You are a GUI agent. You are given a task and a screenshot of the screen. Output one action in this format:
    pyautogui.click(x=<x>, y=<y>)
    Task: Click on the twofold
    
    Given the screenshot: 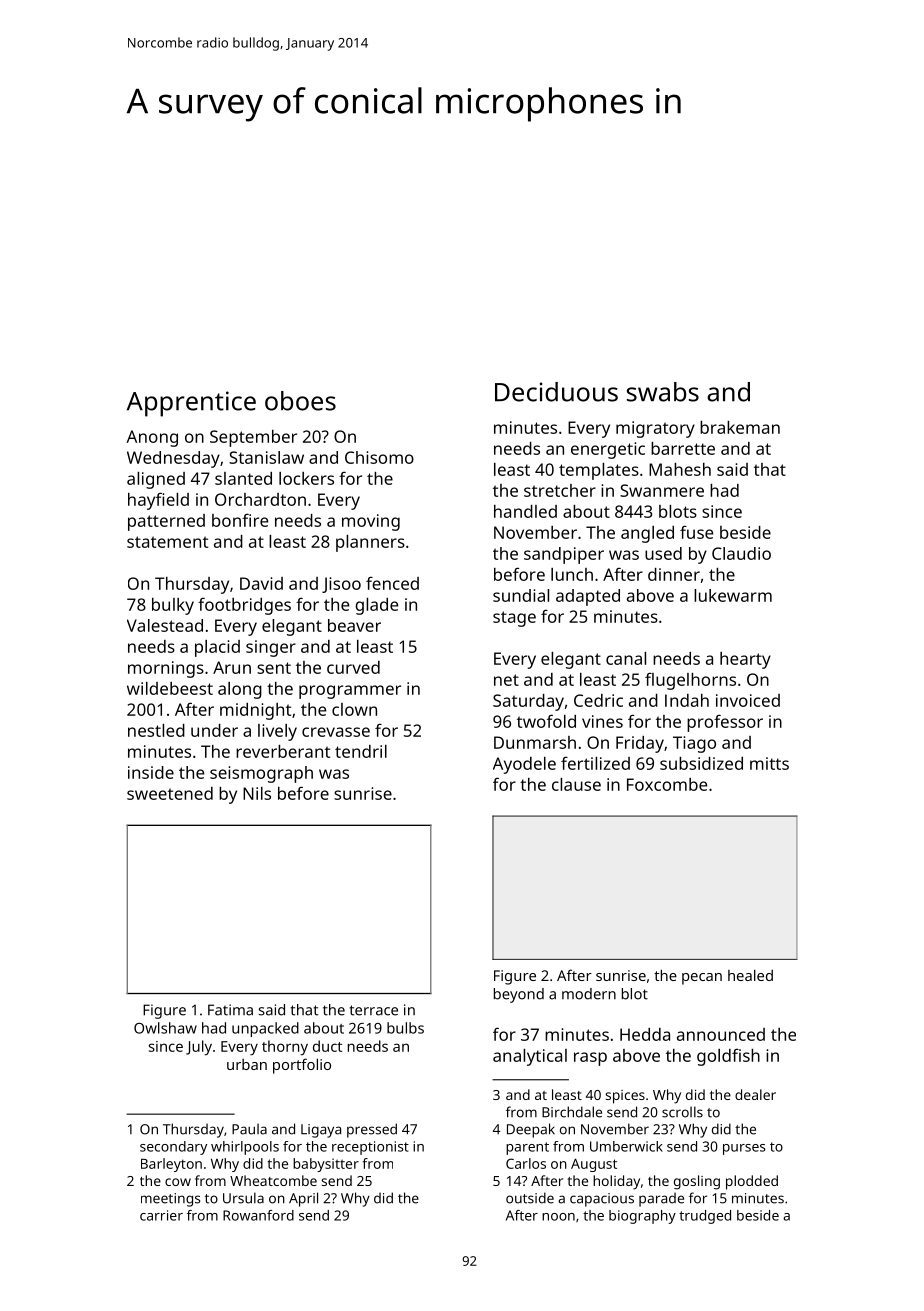 What is the action you would take?
    pyautogui.click(x=546, y=721)
